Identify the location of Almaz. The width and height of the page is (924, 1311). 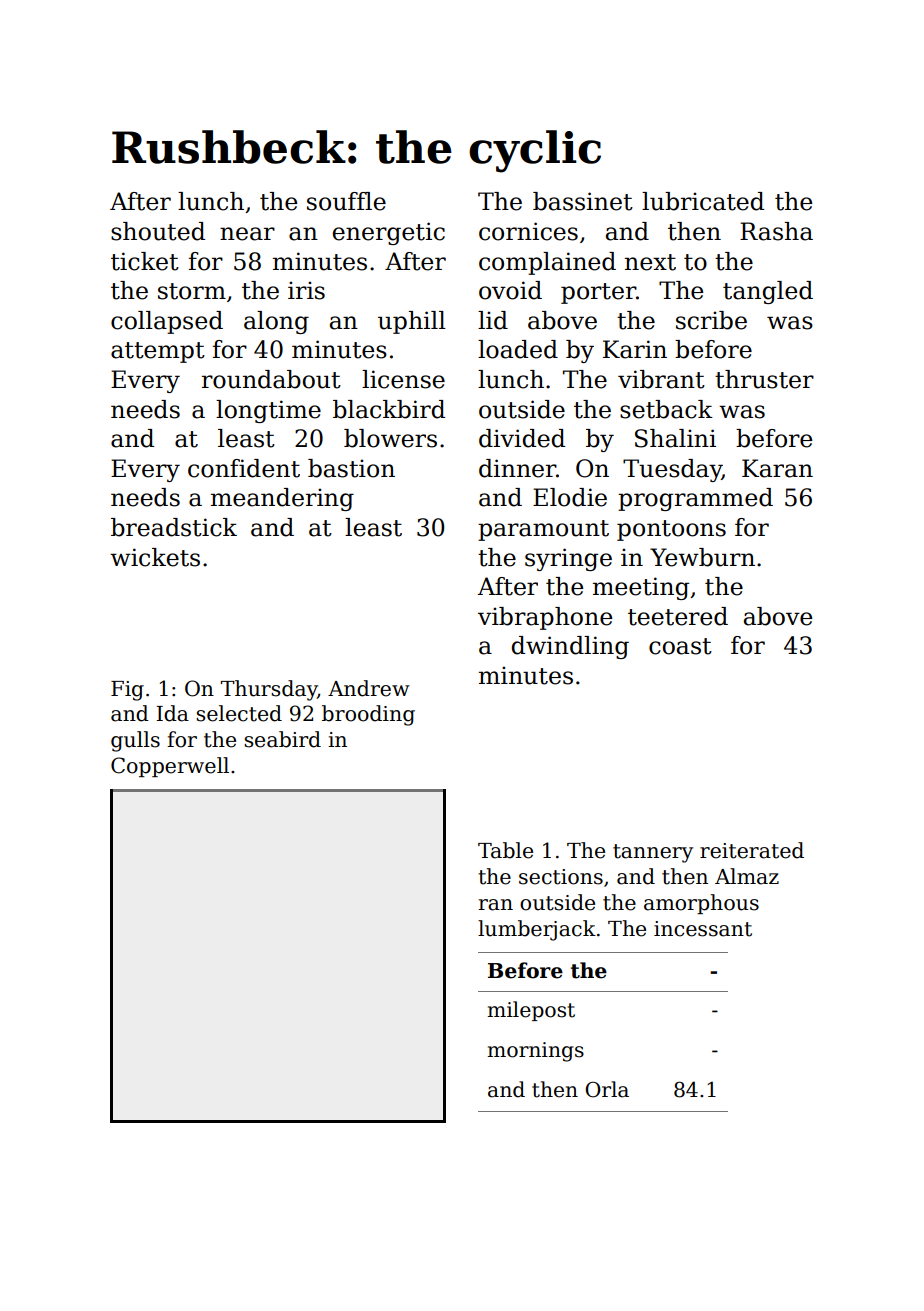
(747, 876).
